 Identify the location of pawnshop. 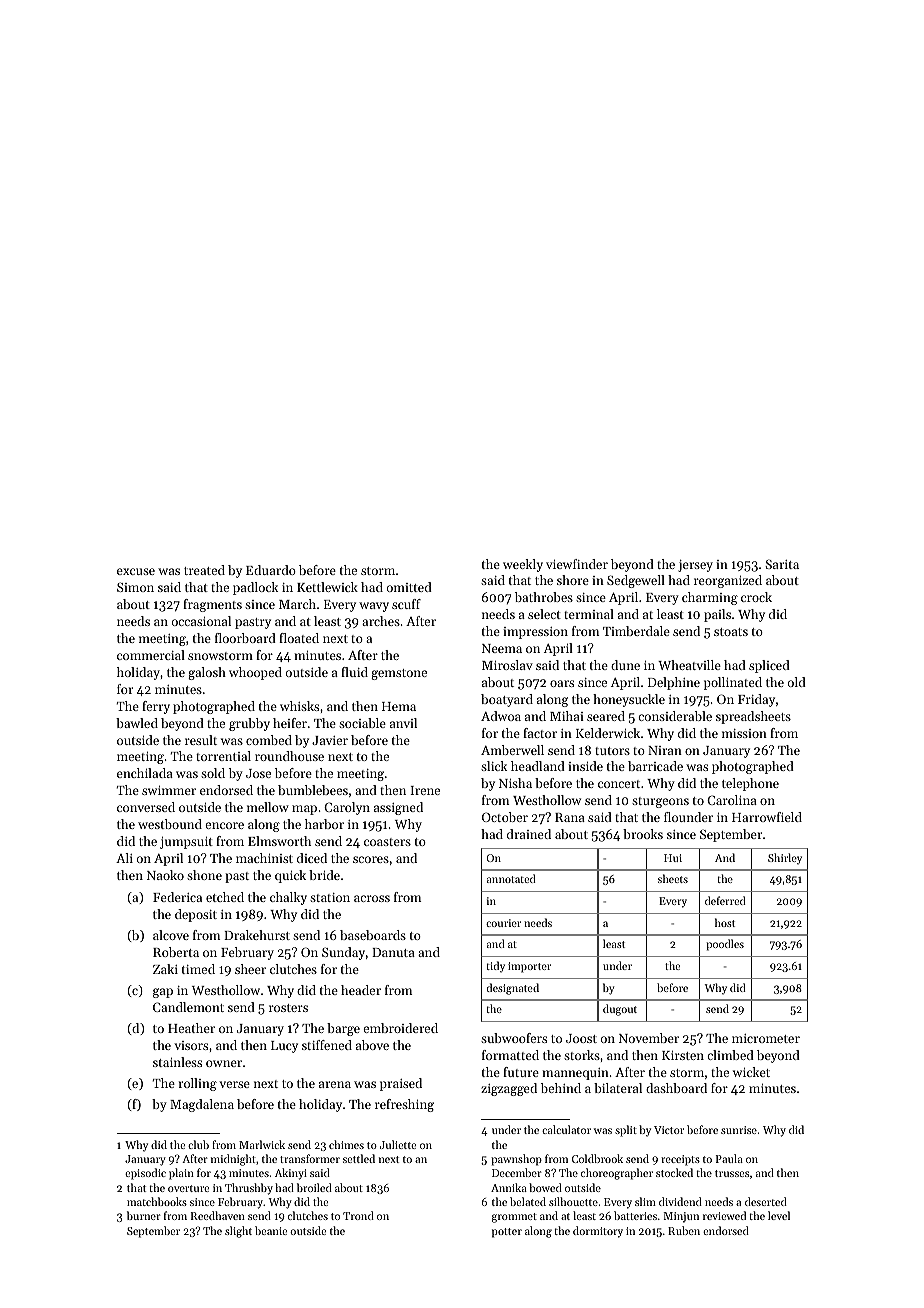
(516, 1160).
